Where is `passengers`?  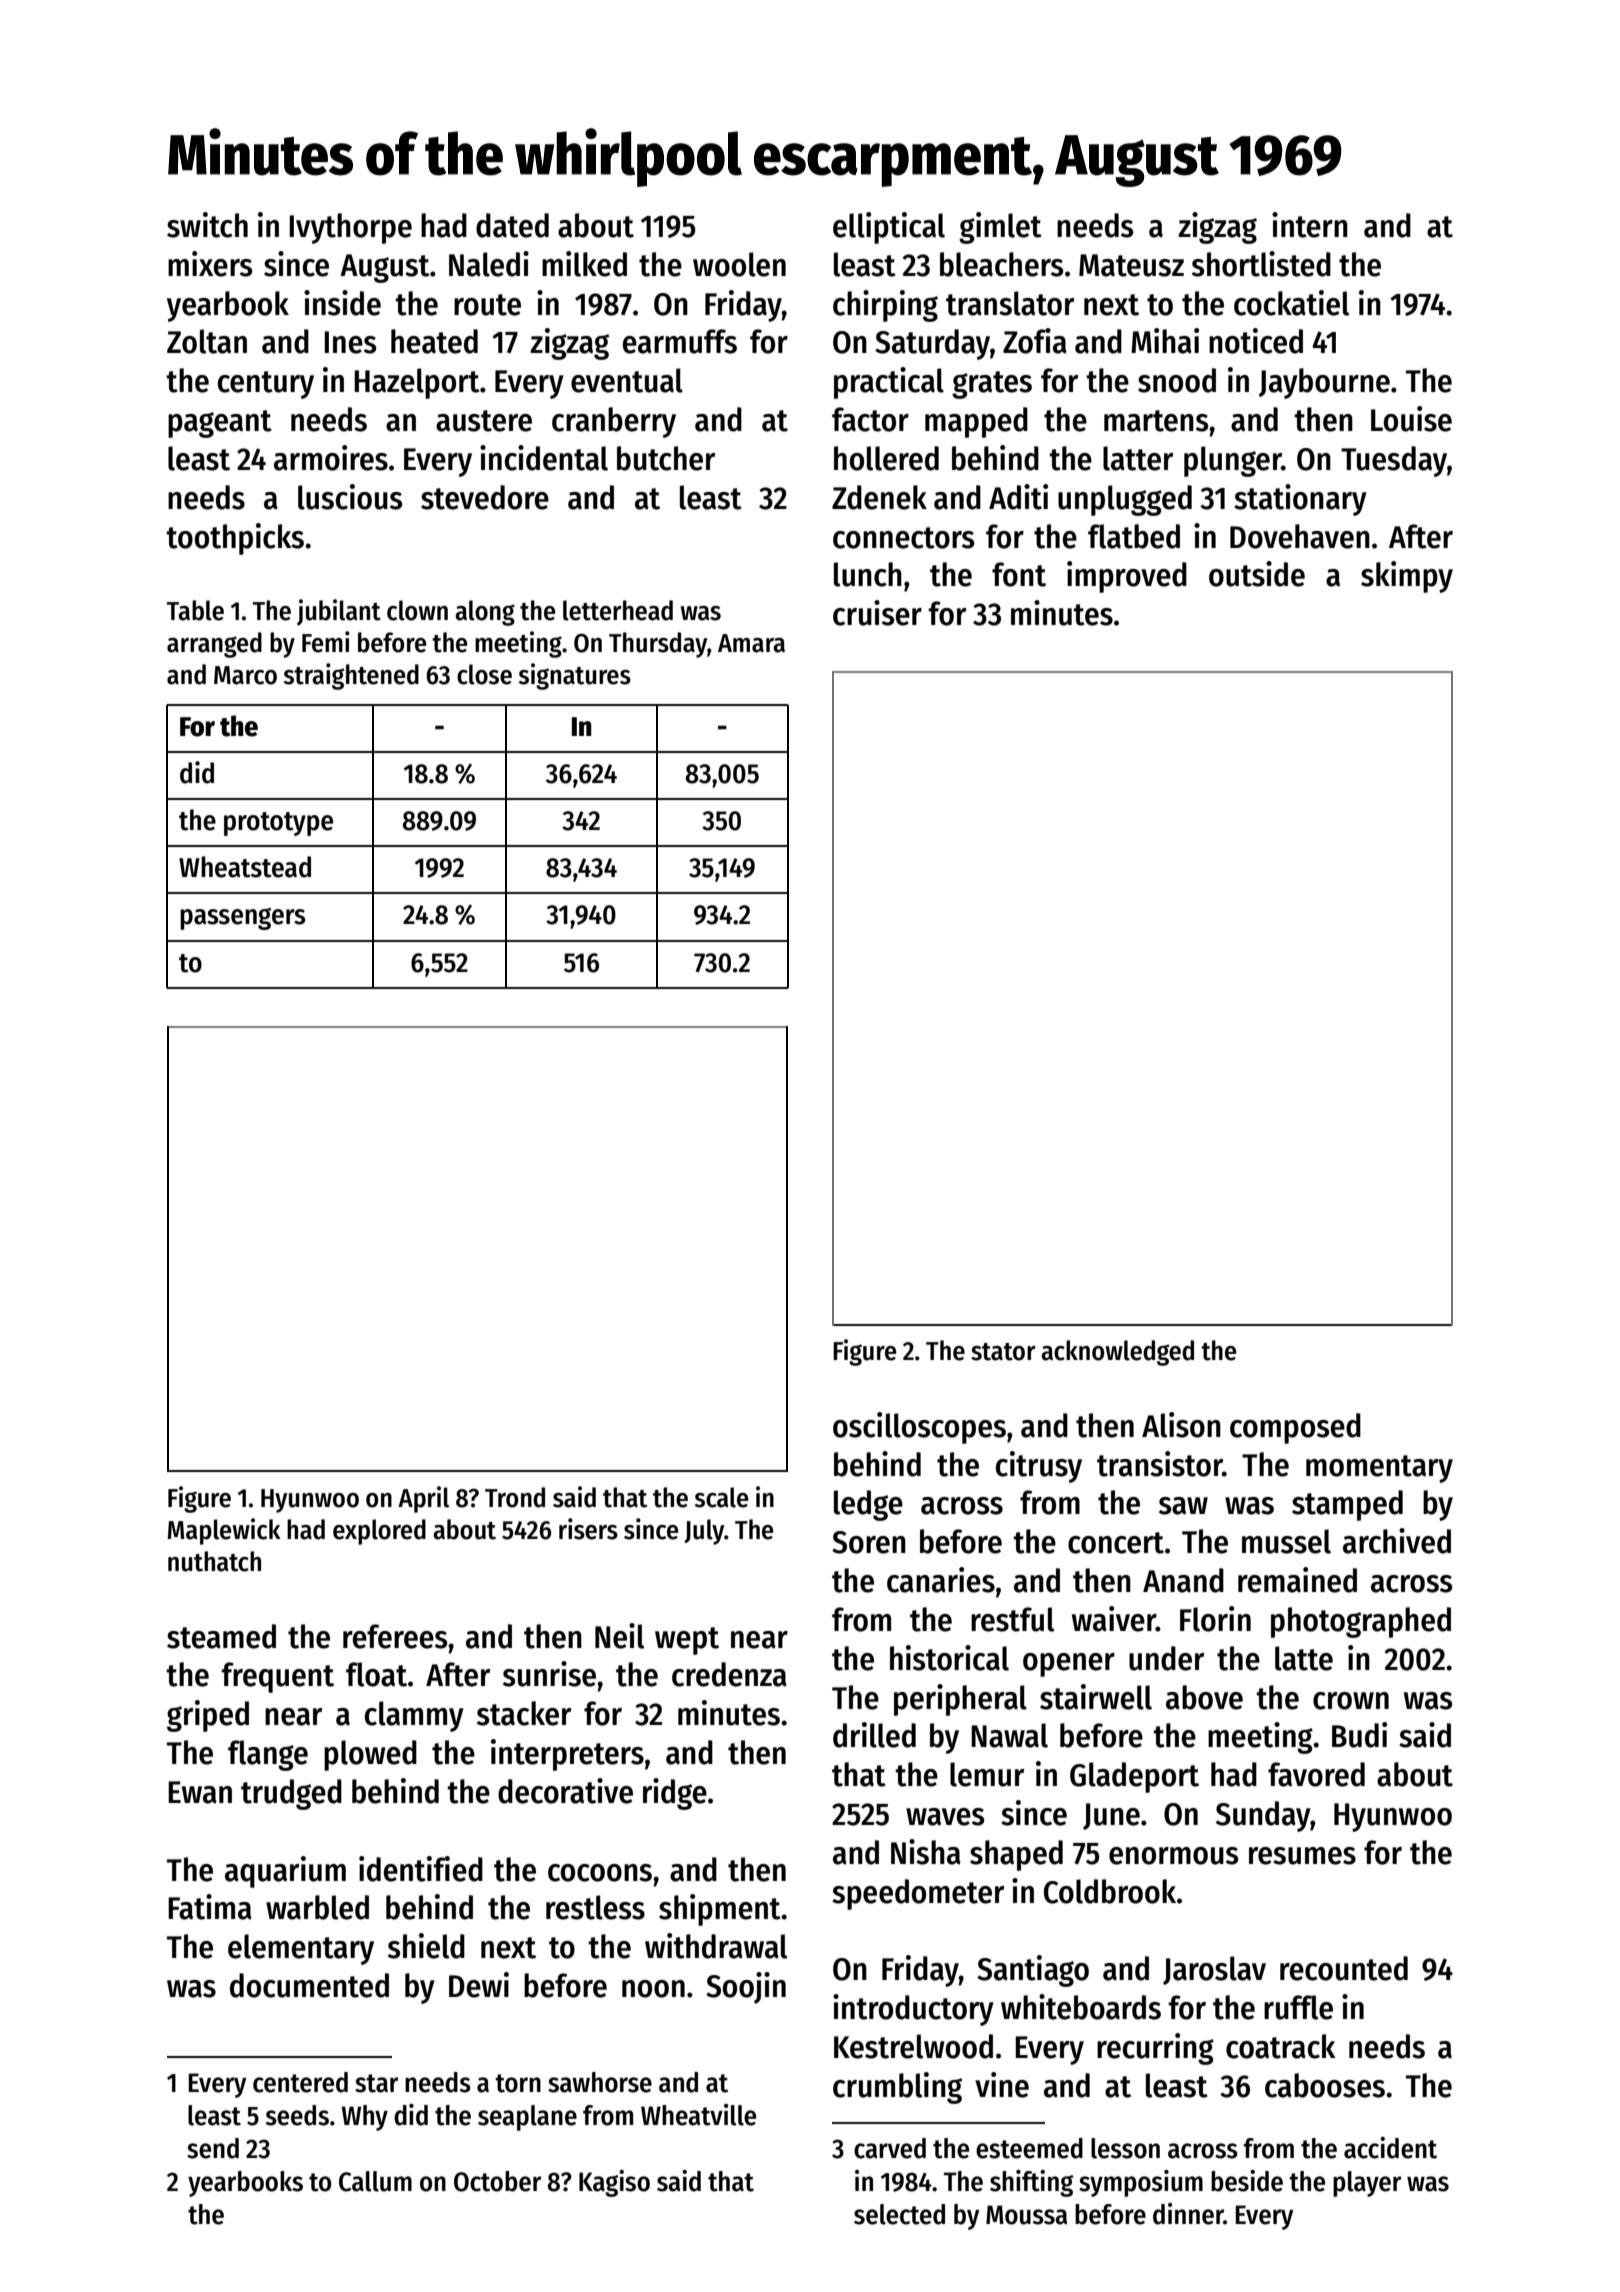
passengers is located at coordinates (242, 919).
